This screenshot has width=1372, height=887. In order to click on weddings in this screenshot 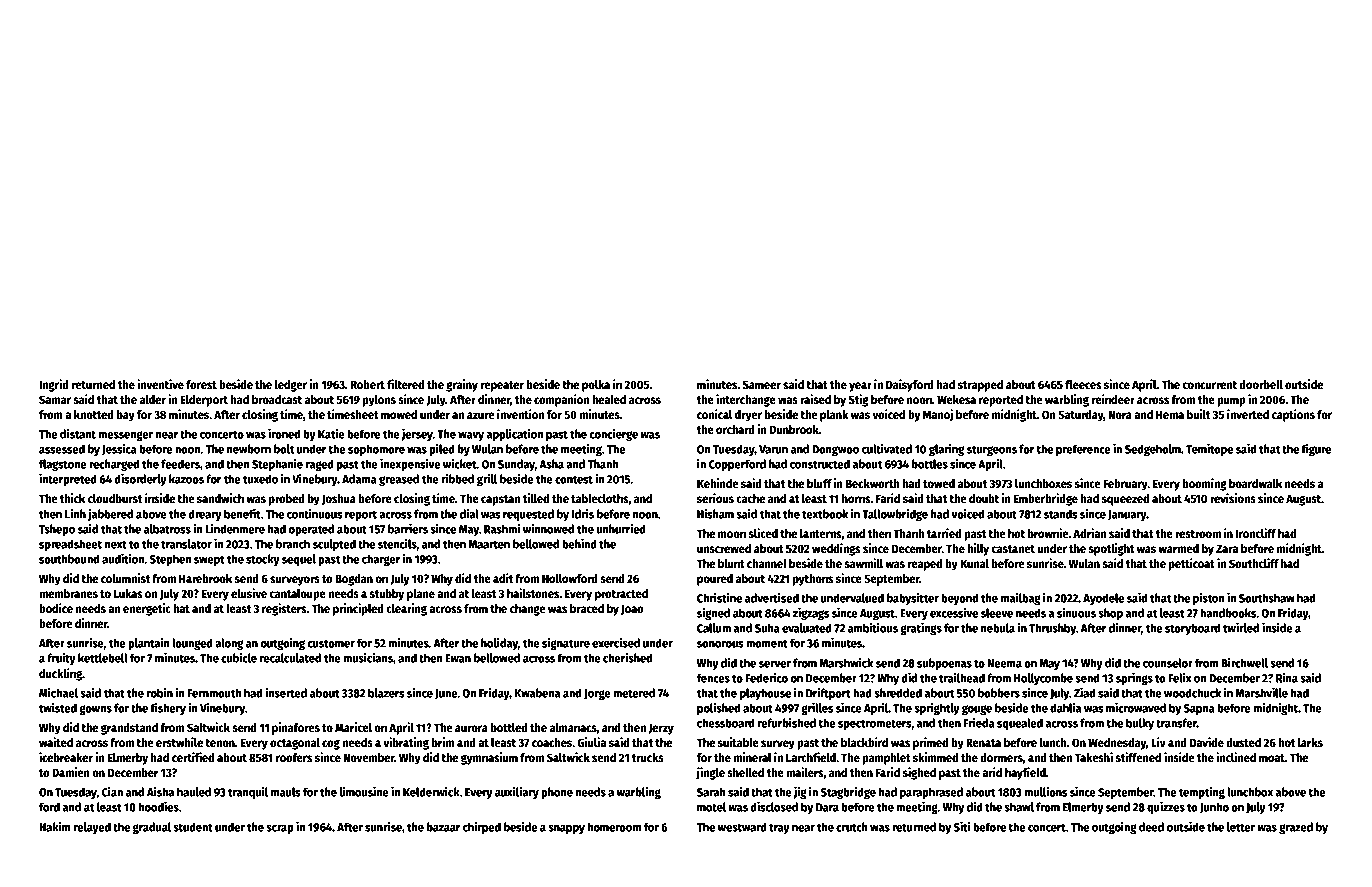, I will do `click(836, 549)`.
